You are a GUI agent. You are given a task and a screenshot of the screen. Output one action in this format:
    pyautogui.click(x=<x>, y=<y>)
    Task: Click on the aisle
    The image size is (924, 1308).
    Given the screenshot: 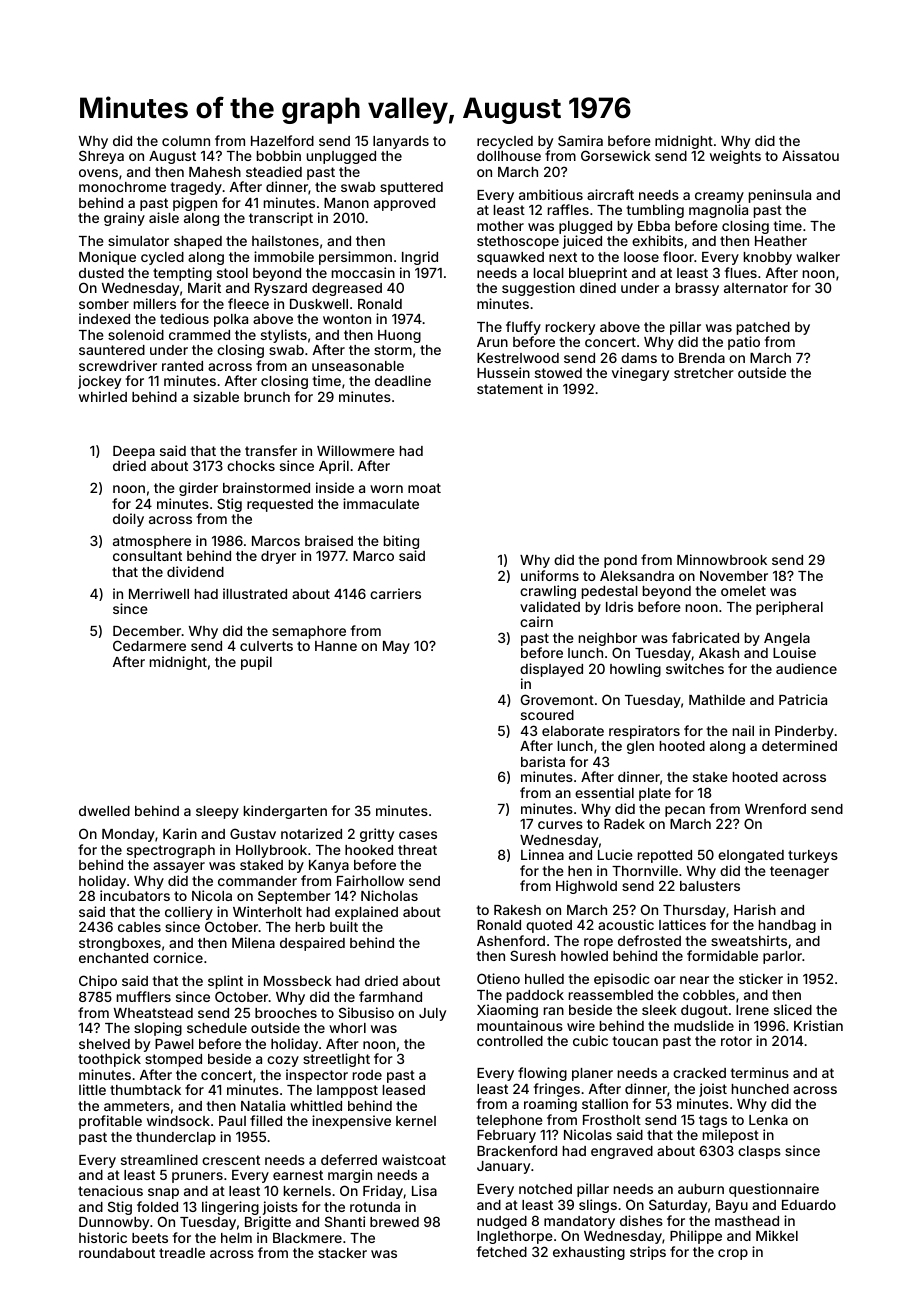 What is the action you would take?
    pyautogui.click(x=164, y=217)
